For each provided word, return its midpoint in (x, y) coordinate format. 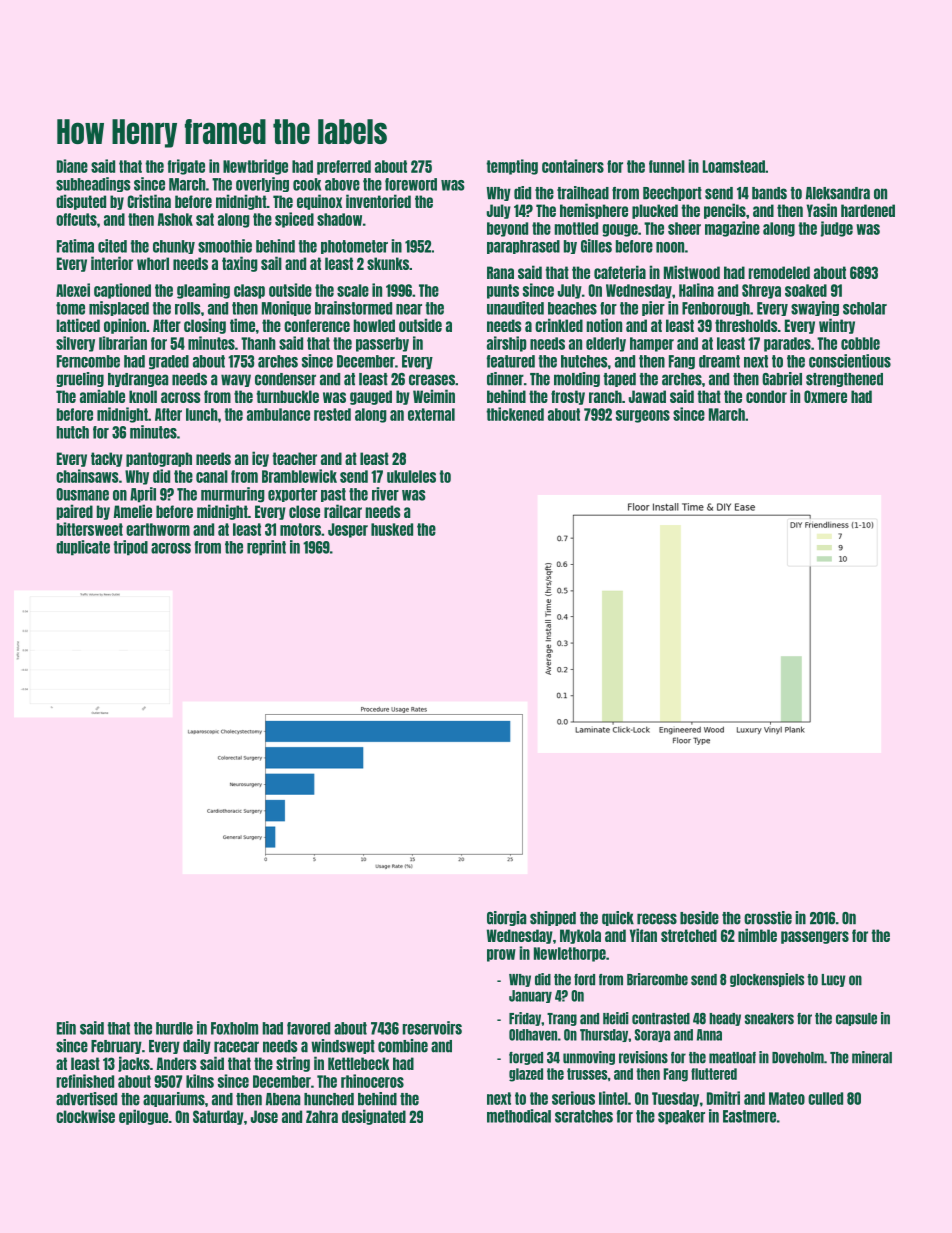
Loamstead (734, 166)
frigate (186, 167)
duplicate (83, 548)
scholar (865, 308)
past (333, 495)
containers (573, 166)
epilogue (143, 1117)
